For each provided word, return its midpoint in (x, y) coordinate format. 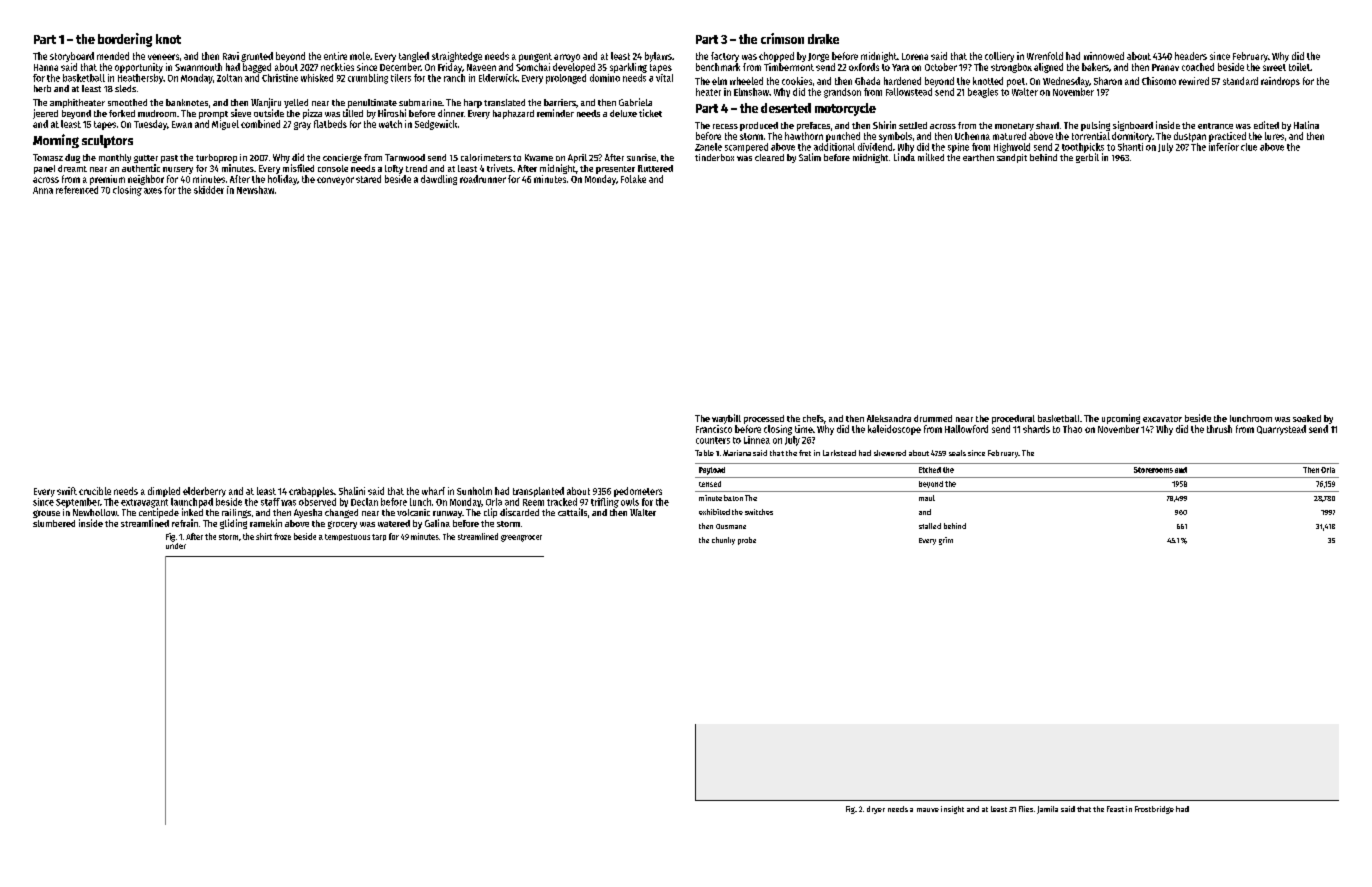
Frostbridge (1154, 810)
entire (335, 56)
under (176, 546)
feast (1115, 809)
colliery (999, 57)
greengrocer (521, 538)
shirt (264, 536)
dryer (876, 810)
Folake (633, 179)
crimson (782, 38)
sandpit (1012, 158)
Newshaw (255, 190)
